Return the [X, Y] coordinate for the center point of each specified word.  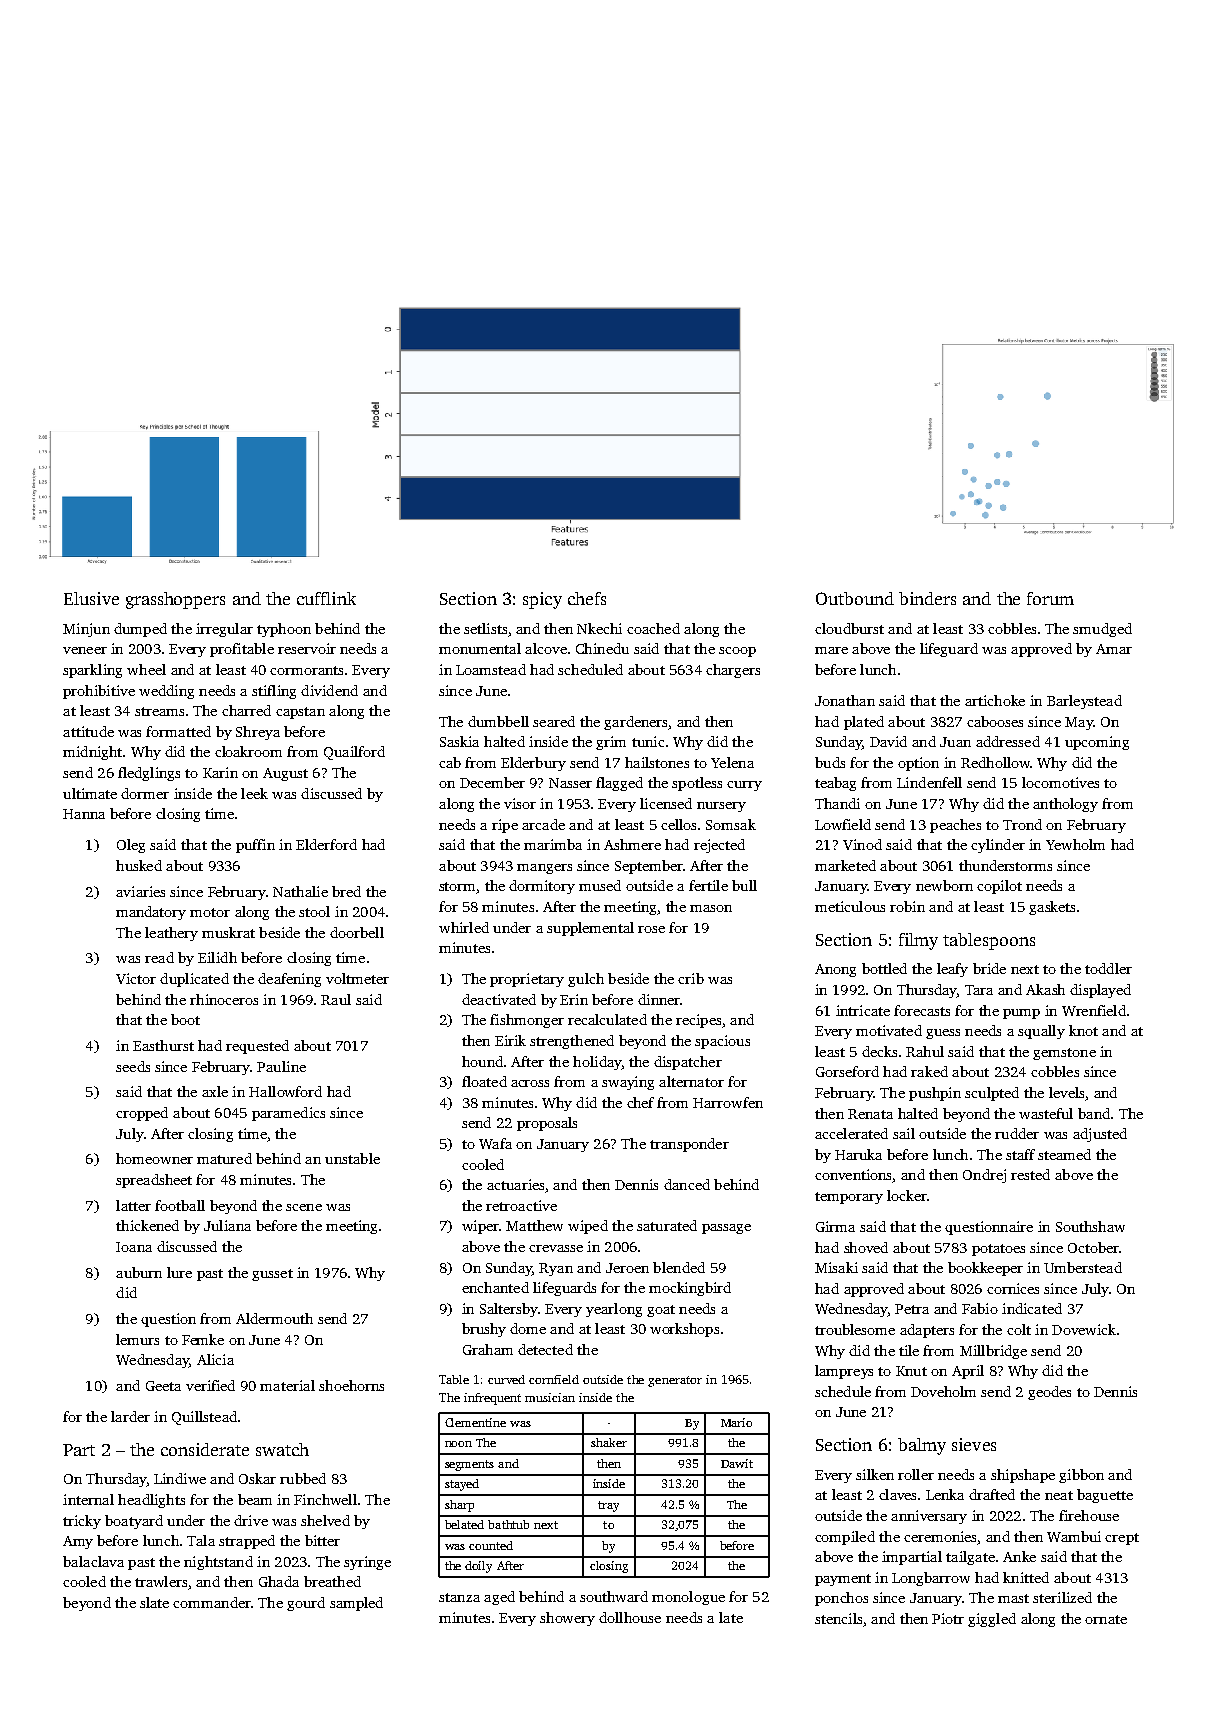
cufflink [326, 598]
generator [675, 1381]
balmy [922, 1446]
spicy [542, 600]
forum [1050, 598]
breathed [332, 1581]
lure [179, 1272]
